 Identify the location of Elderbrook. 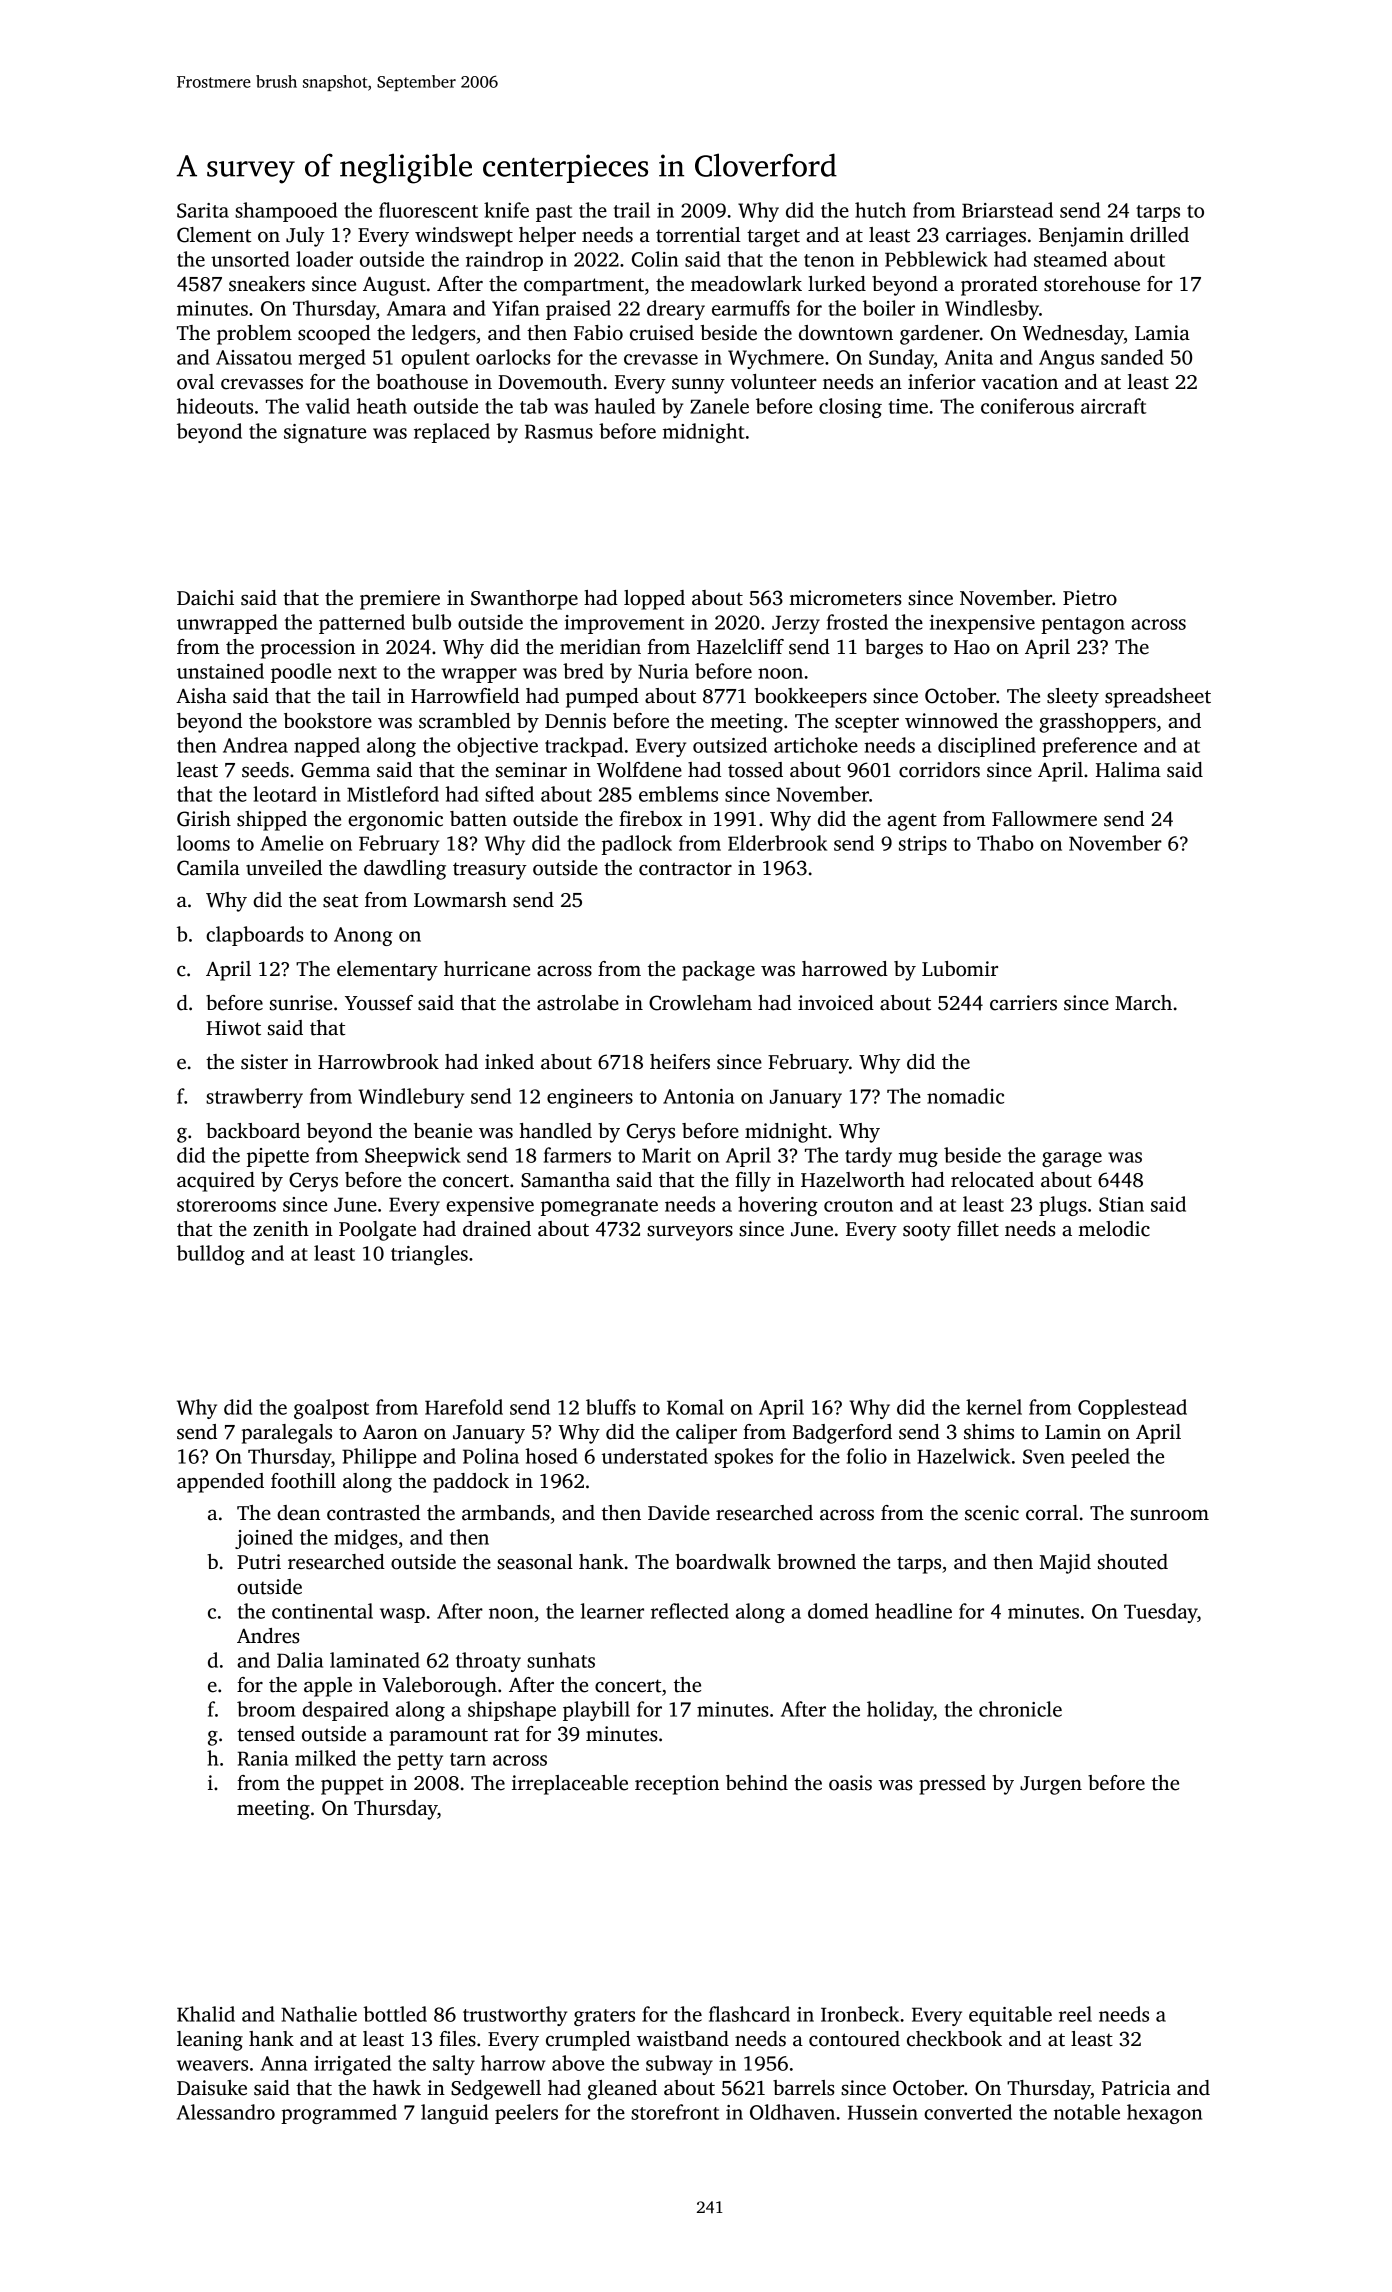
(777, 843).
